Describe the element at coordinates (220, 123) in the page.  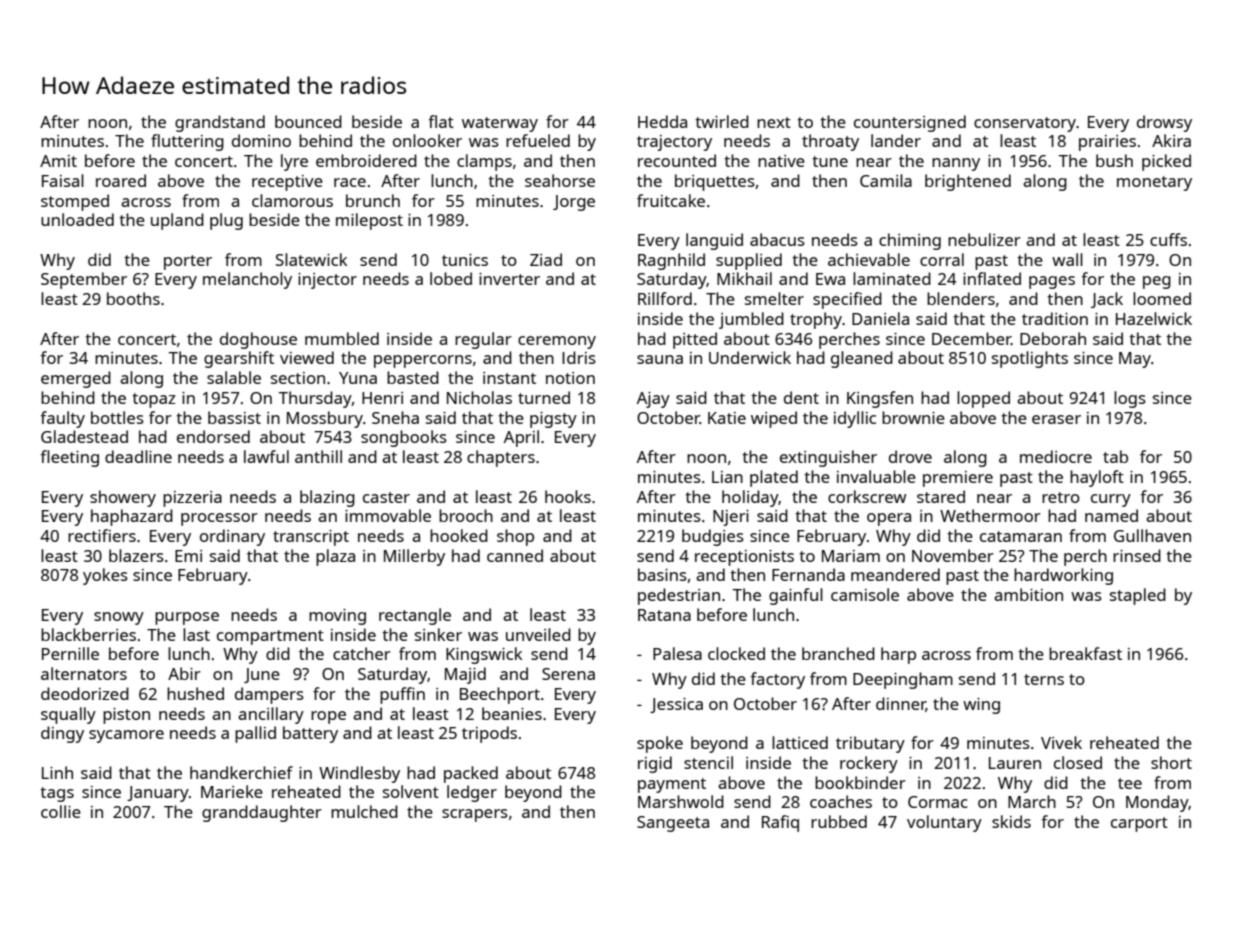
I see `grandstand` at that location.
